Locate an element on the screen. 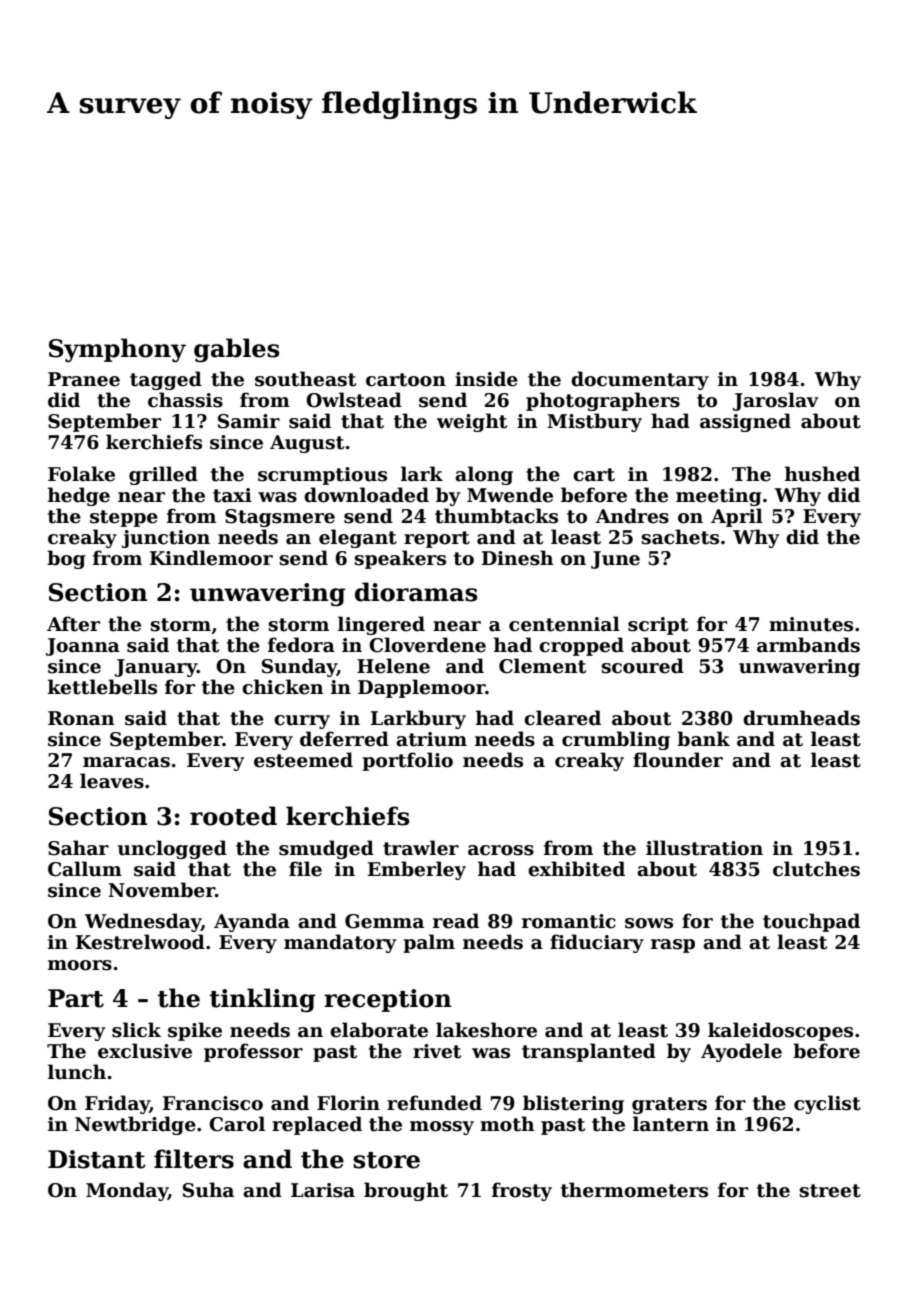 This screenshot has width=908, height=1316. Pranee is located at coordinates (84, 379).
